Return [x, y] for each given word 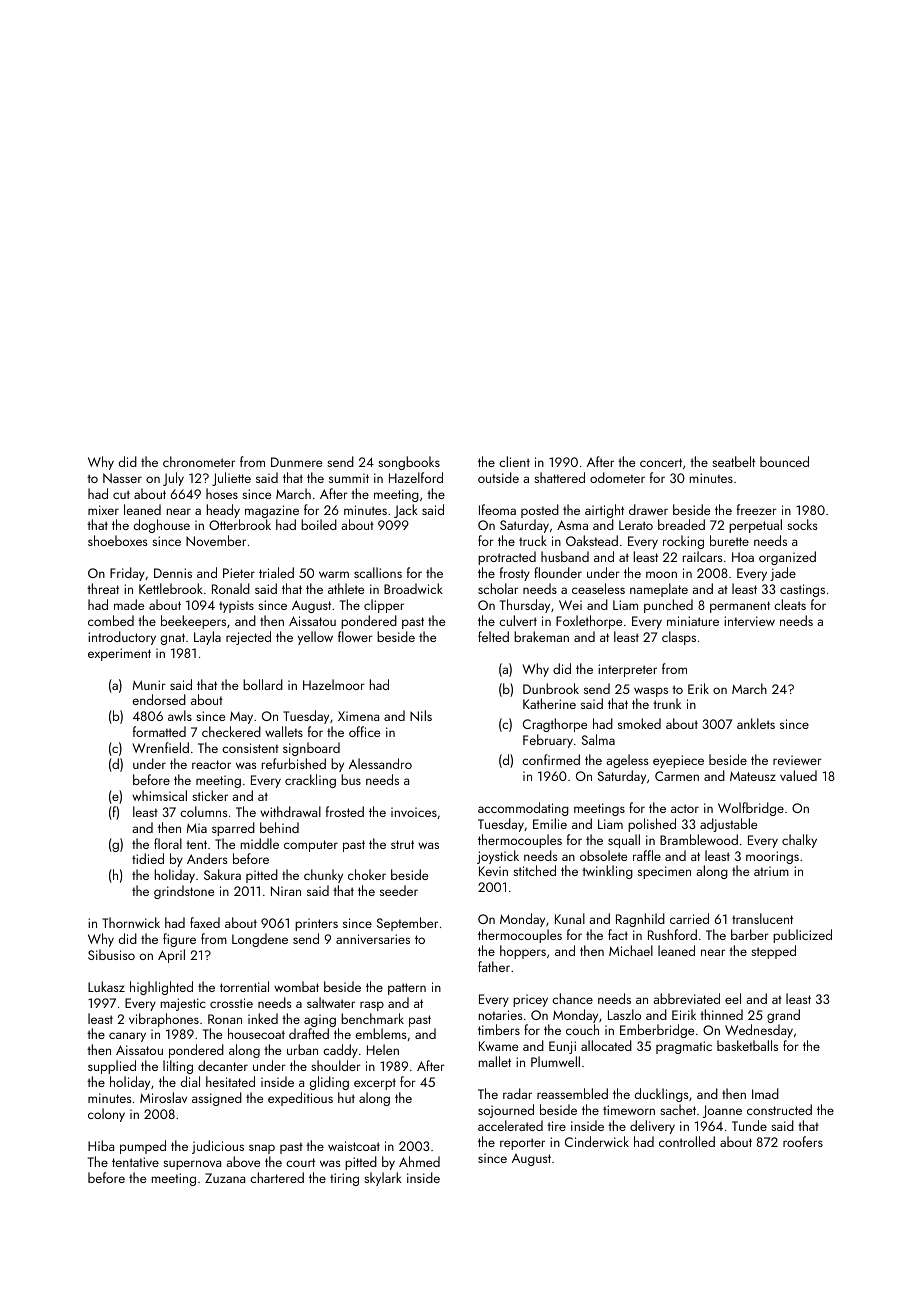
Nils [421, 715]
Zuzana [225, 1178]
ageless [627, 761]
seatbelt [733, 461]
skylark [383, 1179]
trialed [276, 572]
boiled [319, 524]
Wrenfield [160, 747]
